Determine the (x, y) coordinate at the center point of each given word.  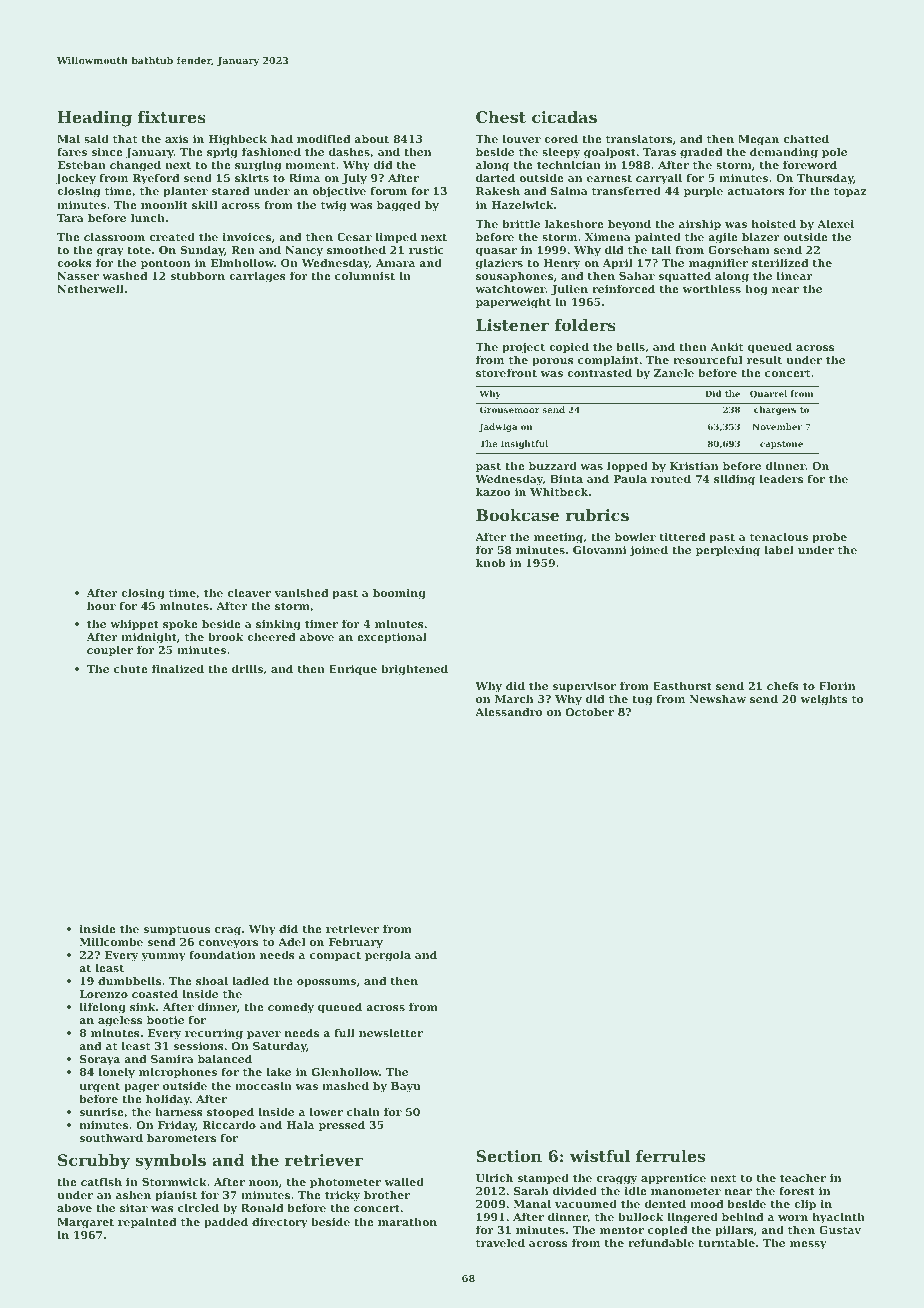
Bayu (406, 1087)
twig (333, 206)
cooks (74, 262)
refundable (661, 1242)
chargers (775, 410)
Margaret (85, 1223)
